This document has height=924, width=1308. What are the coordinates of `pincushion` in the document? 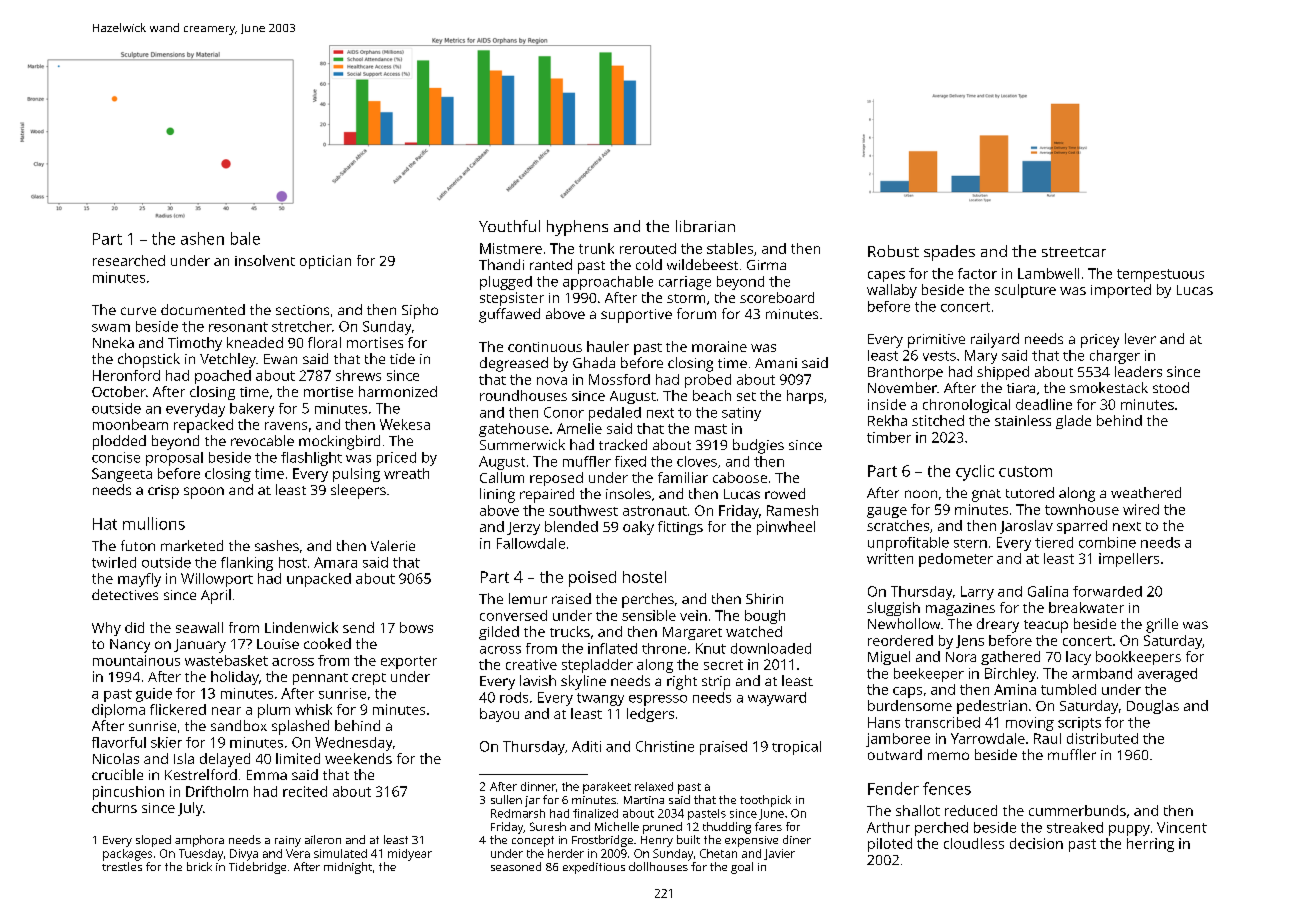 It's located at (128, 793).
